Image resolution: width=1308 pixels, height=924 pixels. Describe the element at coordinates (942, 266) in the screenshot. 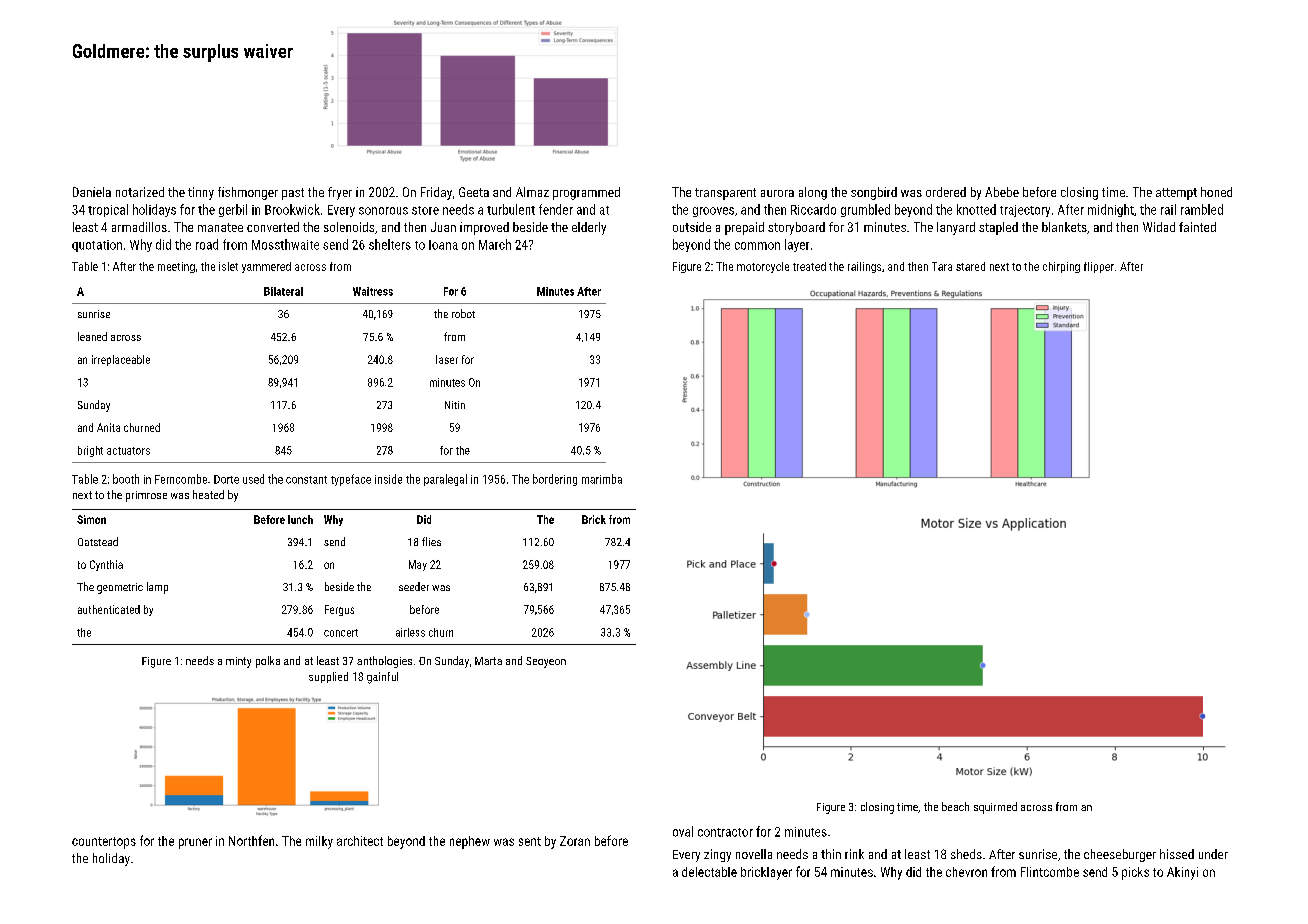

I see `Tara` at that location.
